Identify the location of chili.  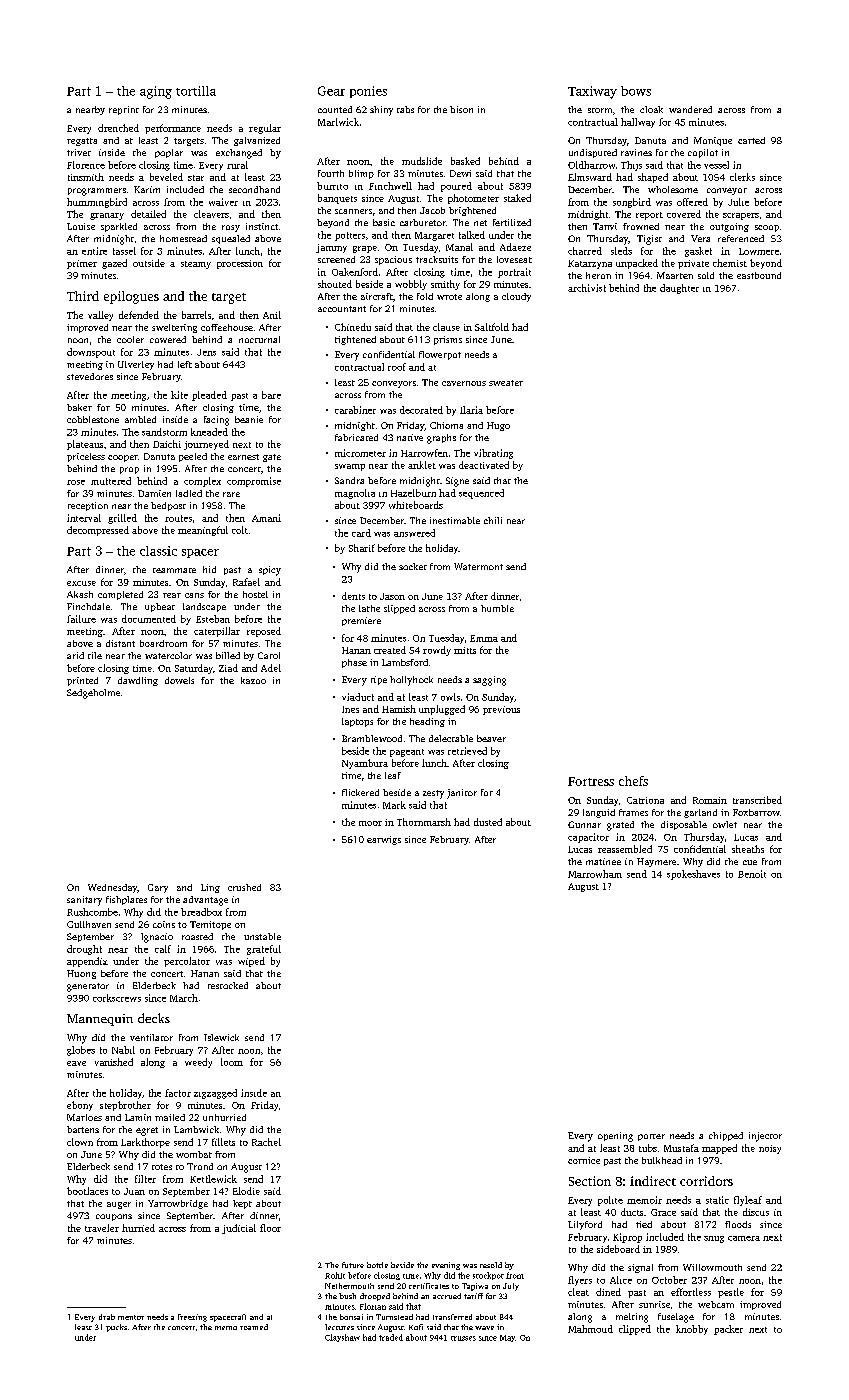
(493, 520).
